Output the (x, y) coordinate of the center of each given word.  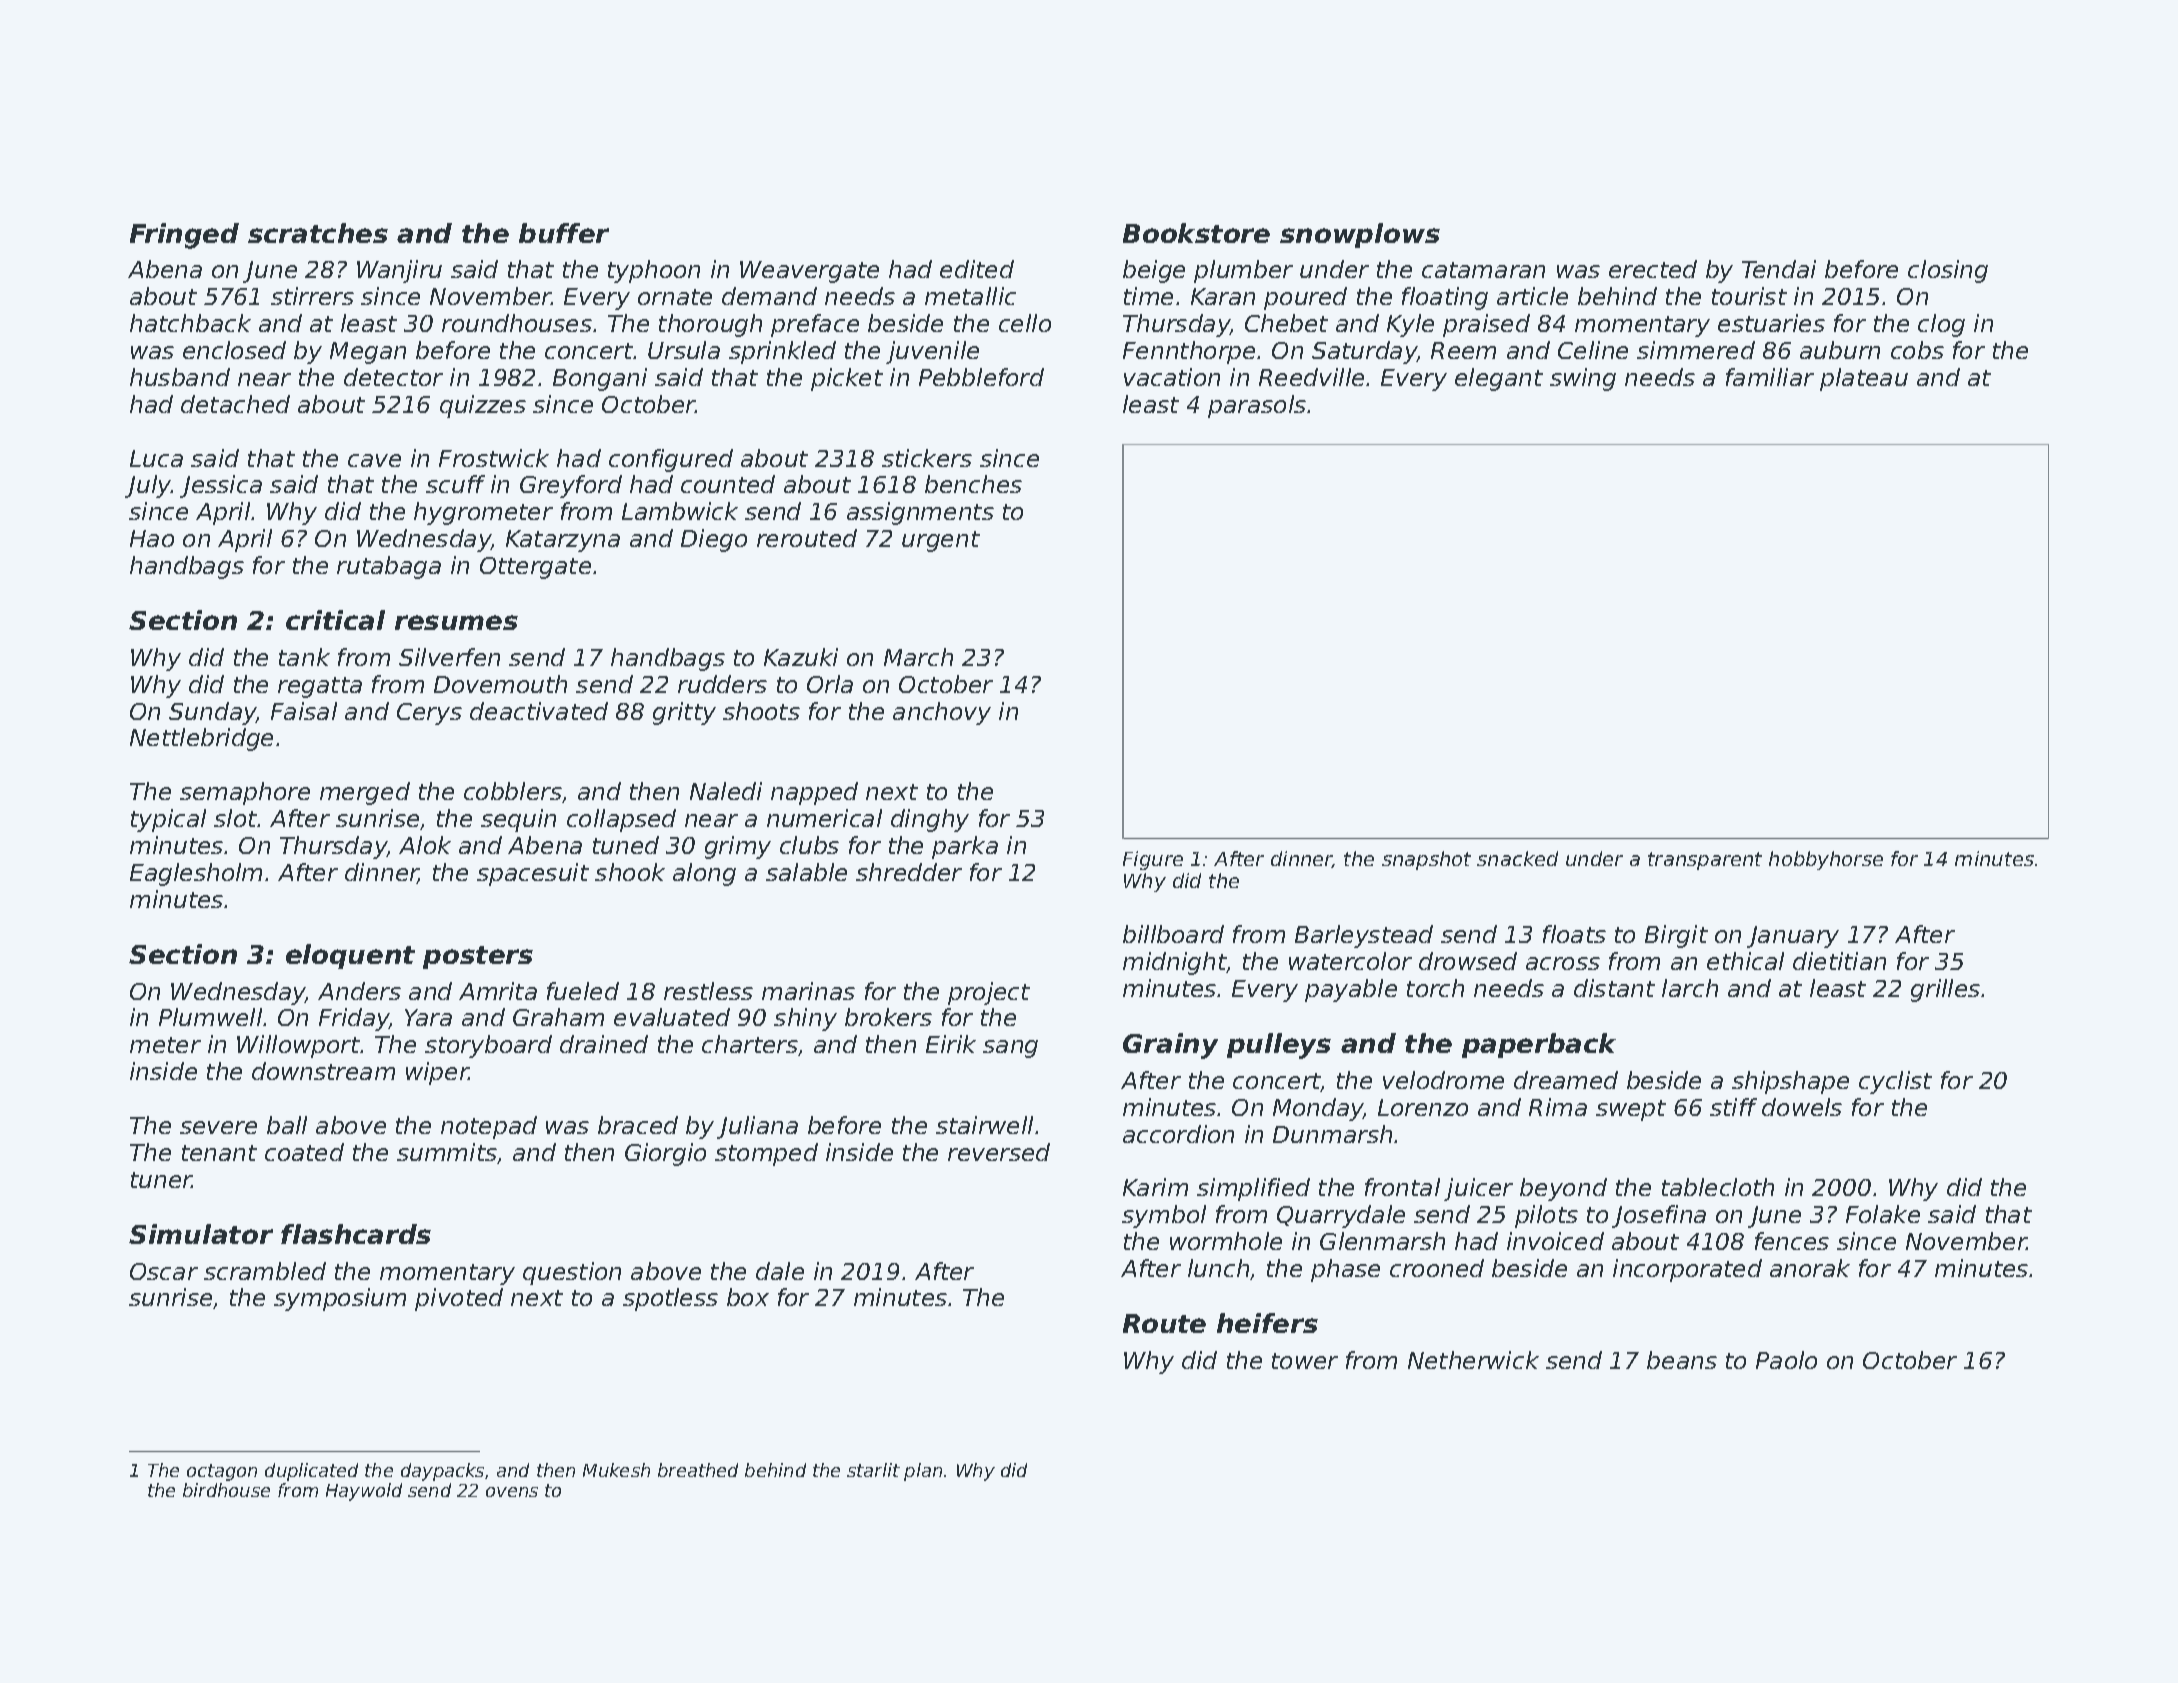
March (918, 657)
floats (1574, 934)
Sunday (213, 713)
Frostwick (494, 458)
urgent (941, 541)
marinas (808, 991)
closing (1948, 271)
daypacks (442, 1472)
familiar (1770, 377)
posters (478, 957)
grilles (1945, 990)
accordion (1178, 1134)
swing (1583, 379)
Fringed (184, 236)
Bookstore (1196, 233)
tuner (161, 1180)
